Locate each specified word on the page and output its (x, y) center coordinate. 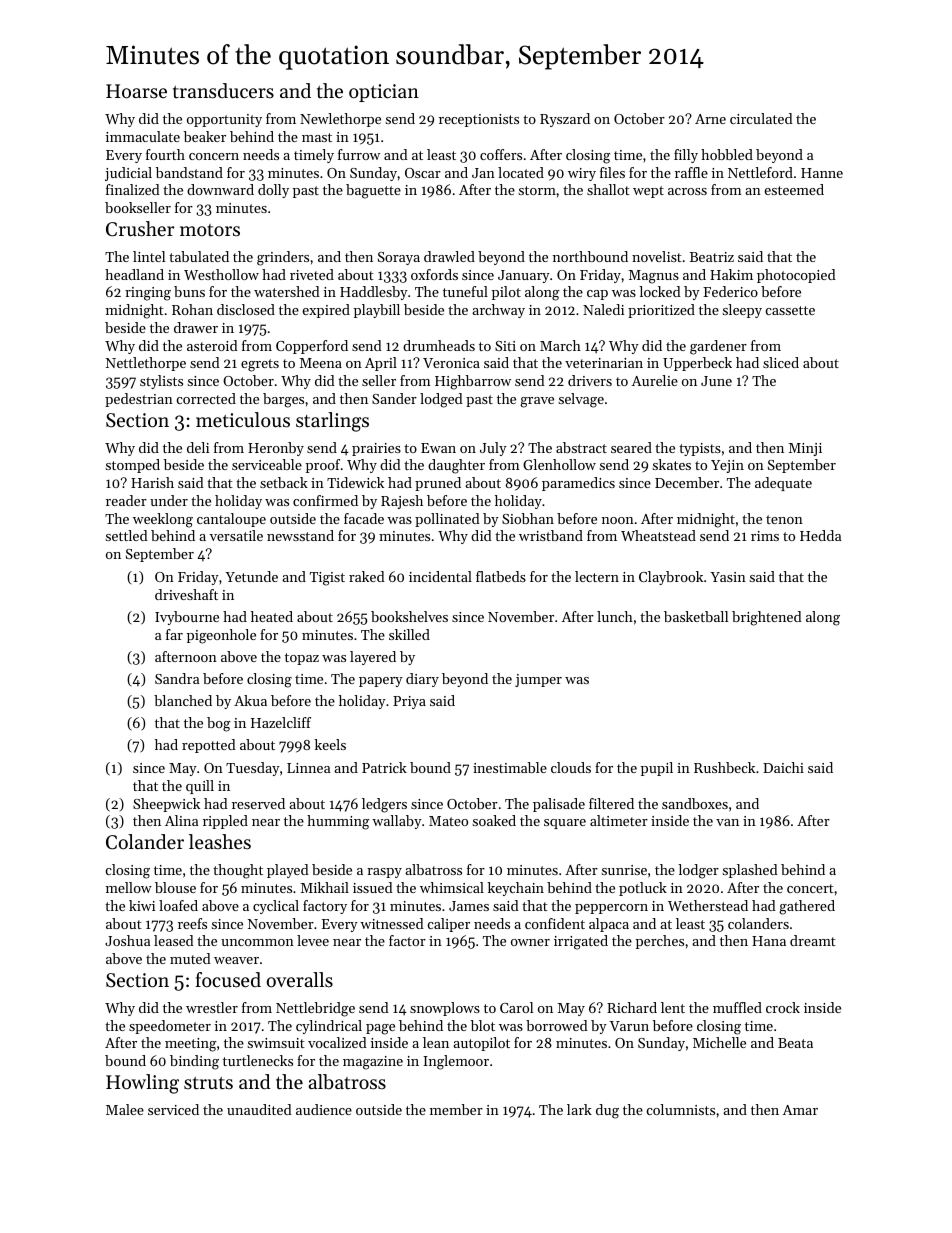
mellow (129, 887)
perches (660, 942)
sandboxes (695, 803)
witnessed (392, 923)
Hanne (822, 173)
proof (323, 466)
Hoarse (136, 91)
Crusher (140, 229)
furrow (359, 154)
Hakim (731, 274)
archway (498, 311)
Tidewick (355, 482)
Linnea (308, 768)
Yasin (728, 577)
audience (324, 1109)
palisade (559, 805)
